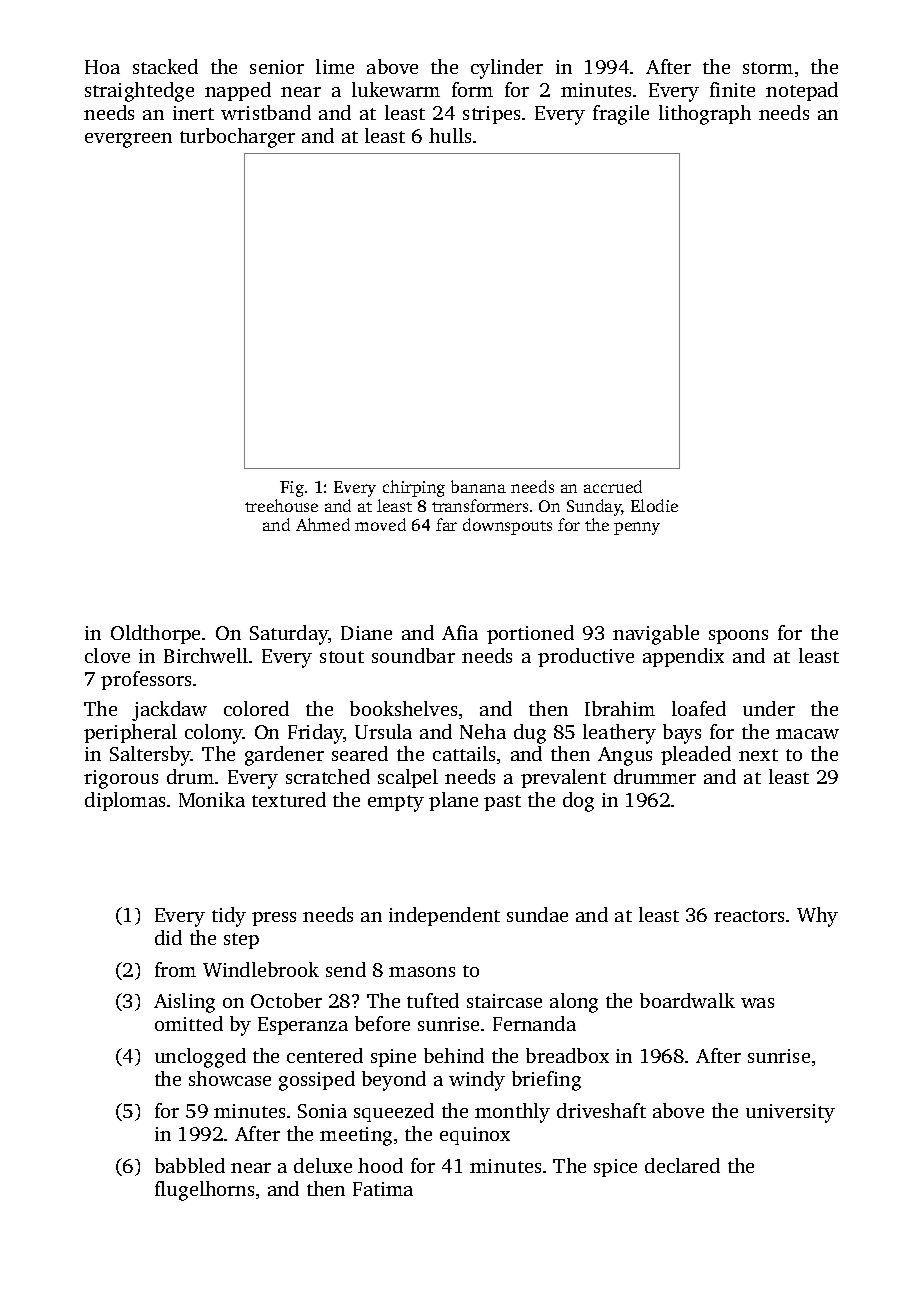 The image size is (924, 1311). I want to click on dug, so click(530, 734).
